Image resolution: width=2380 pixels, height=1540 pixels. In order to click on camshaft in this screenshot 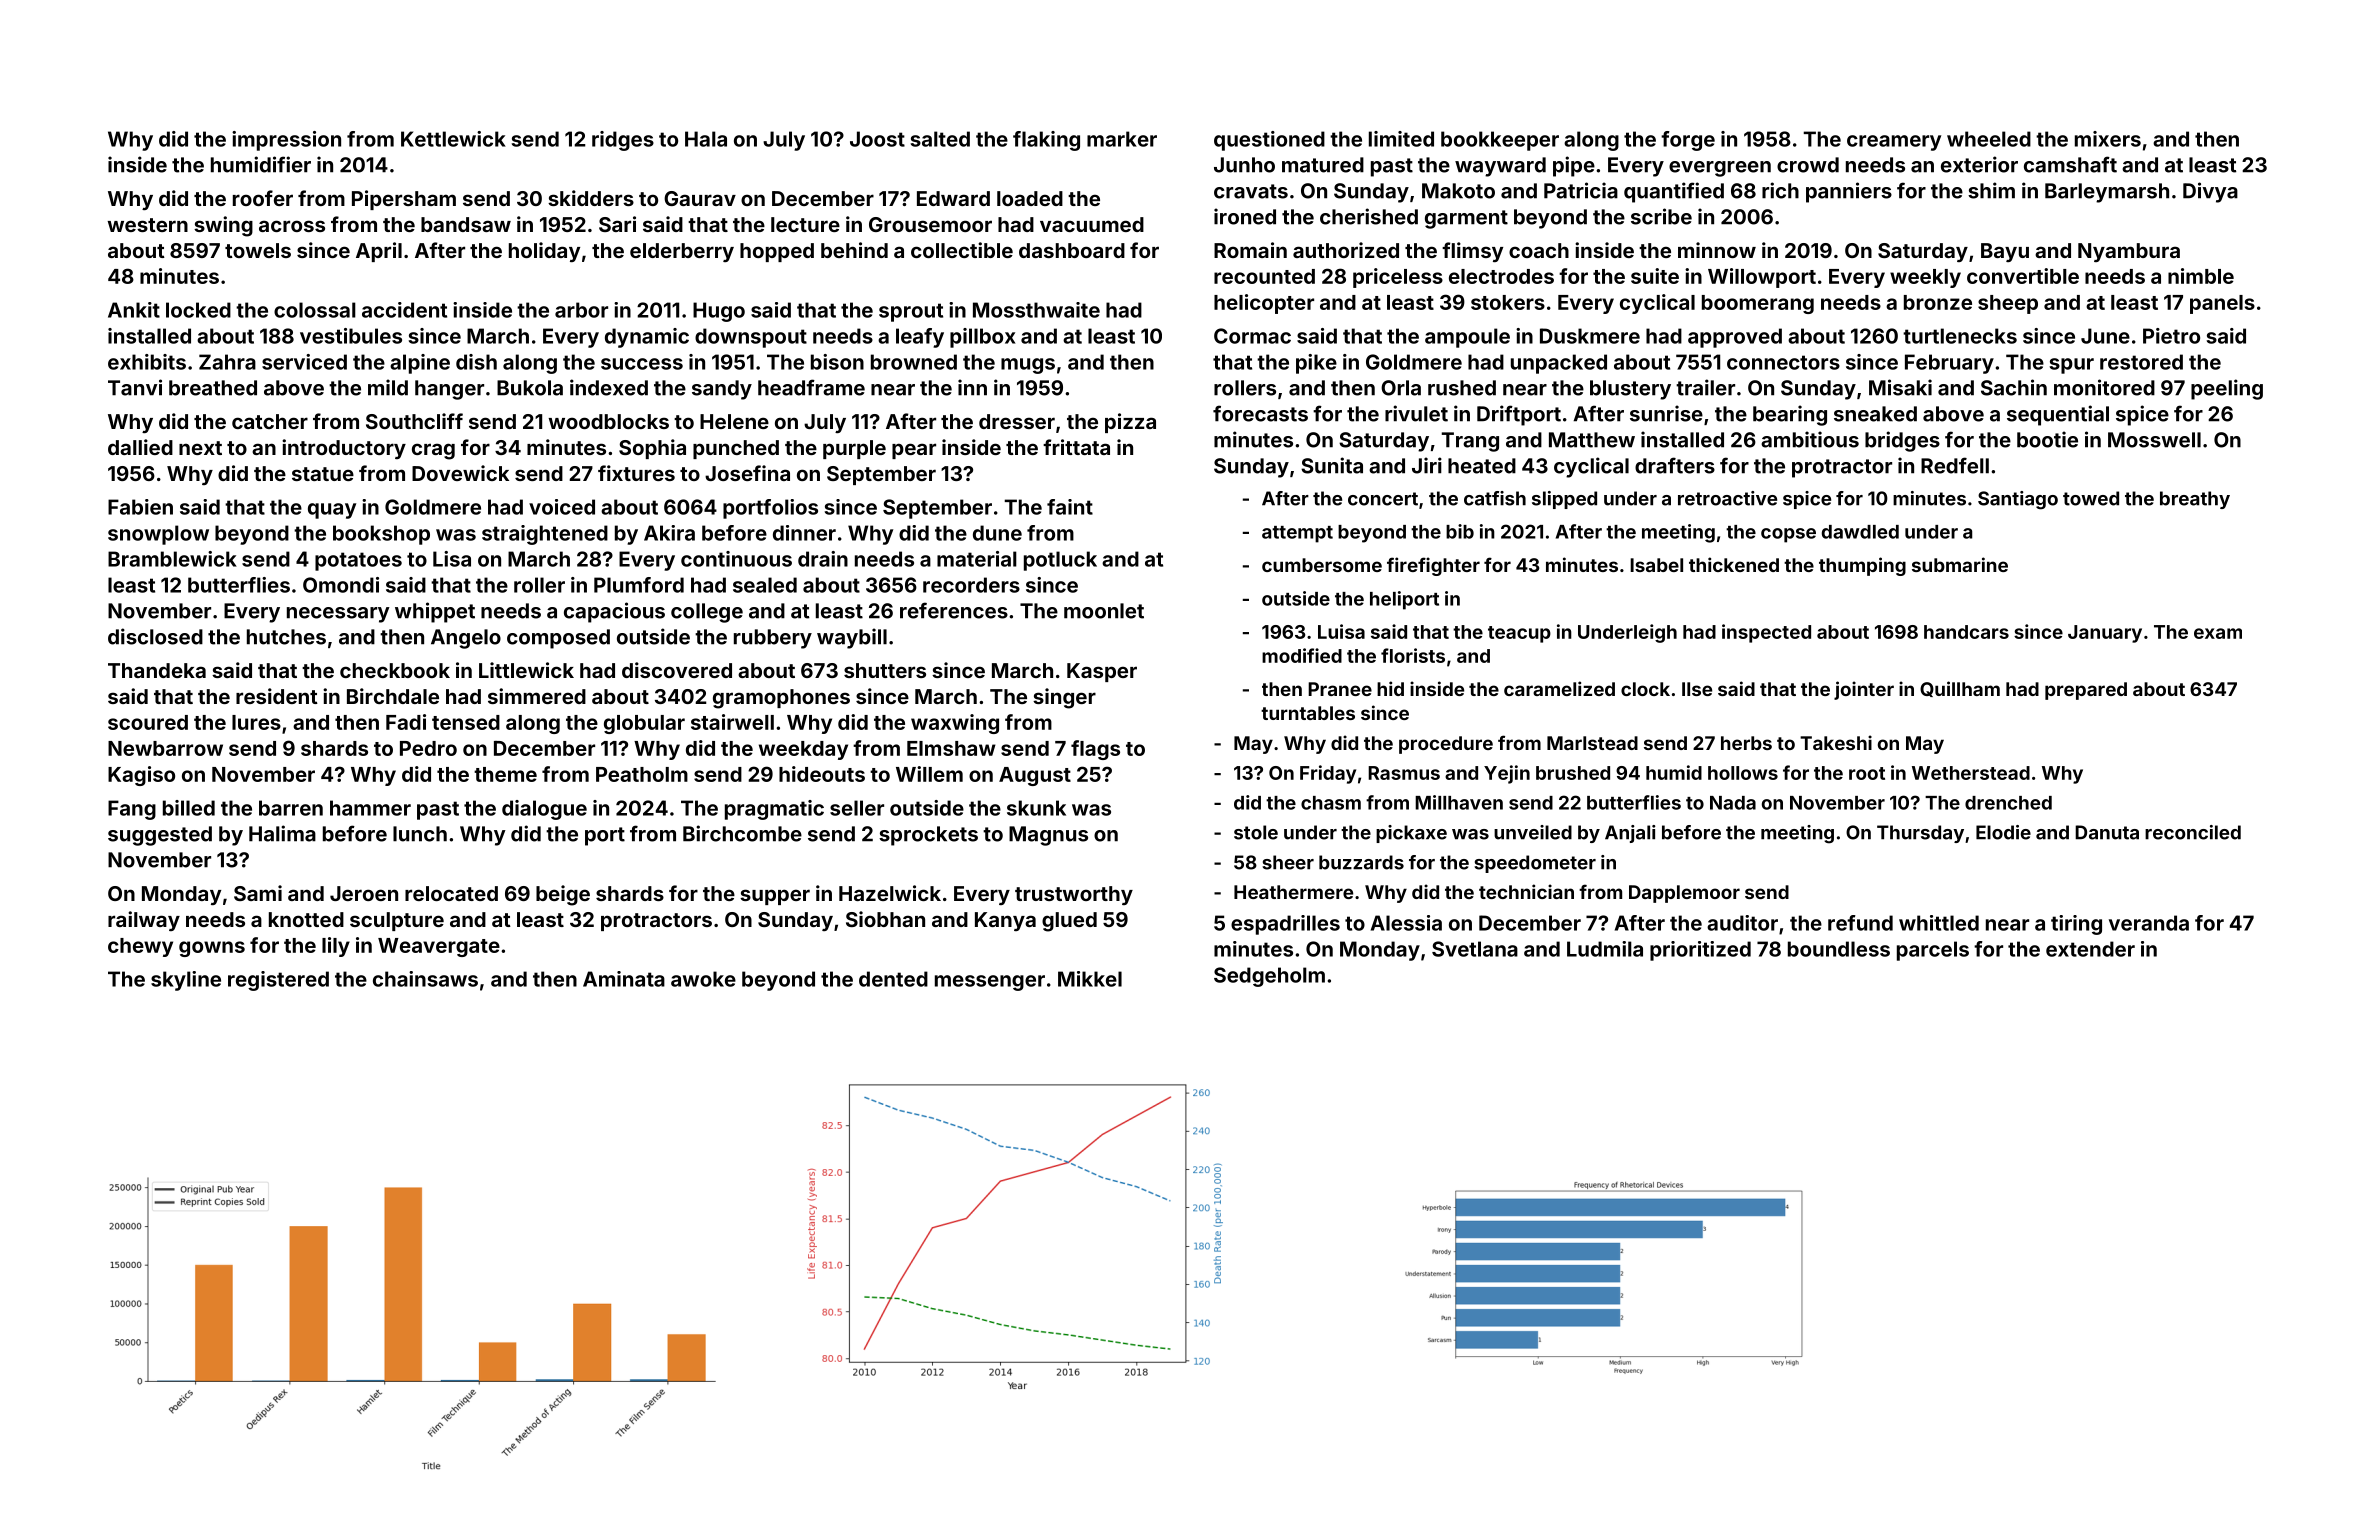, I will do `click(2070, 164)`.
